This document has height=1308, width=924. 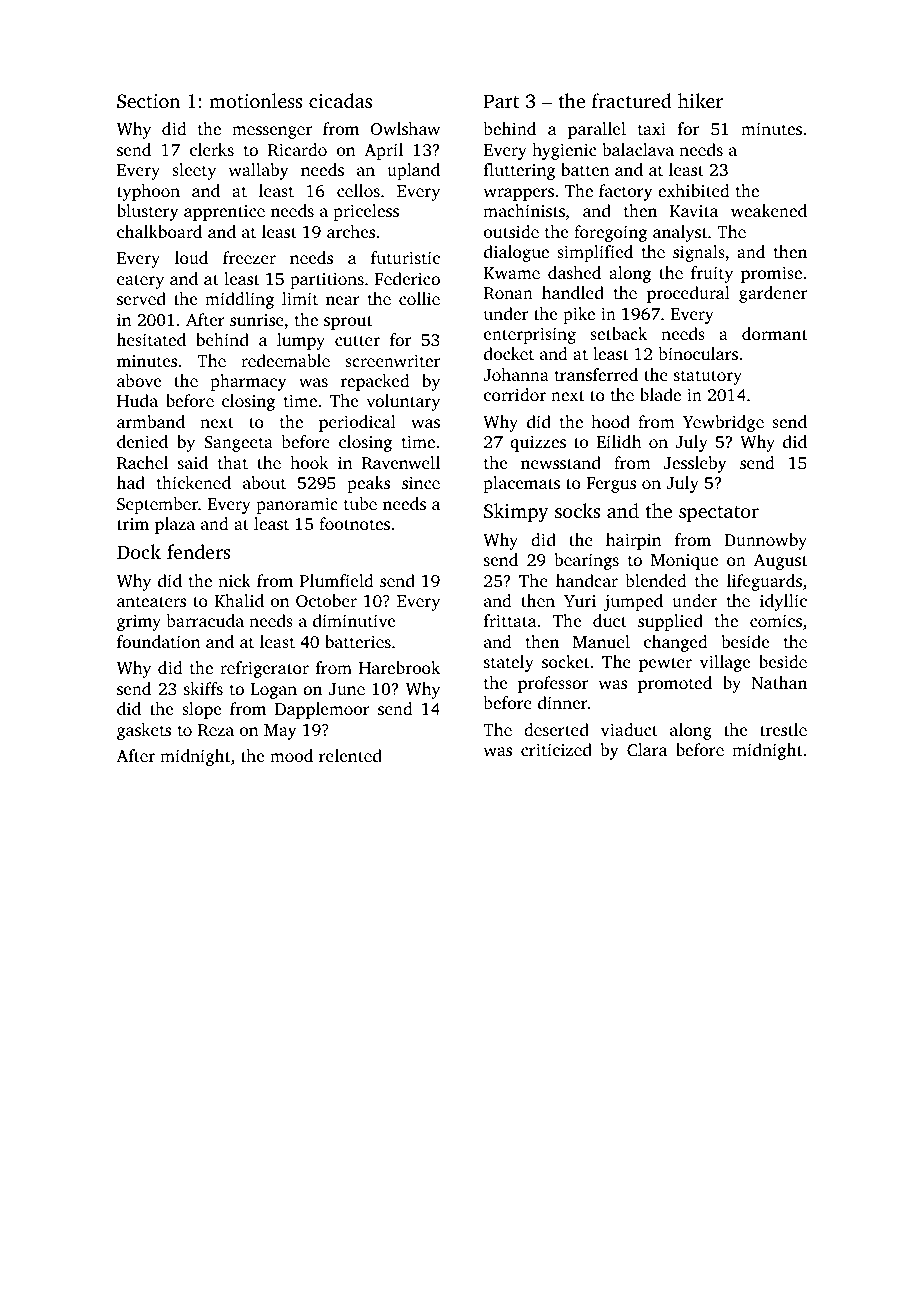 What do you see at coordinates (595, 253) in the document?
I see `simplified` at bounding box center [595, 253].
